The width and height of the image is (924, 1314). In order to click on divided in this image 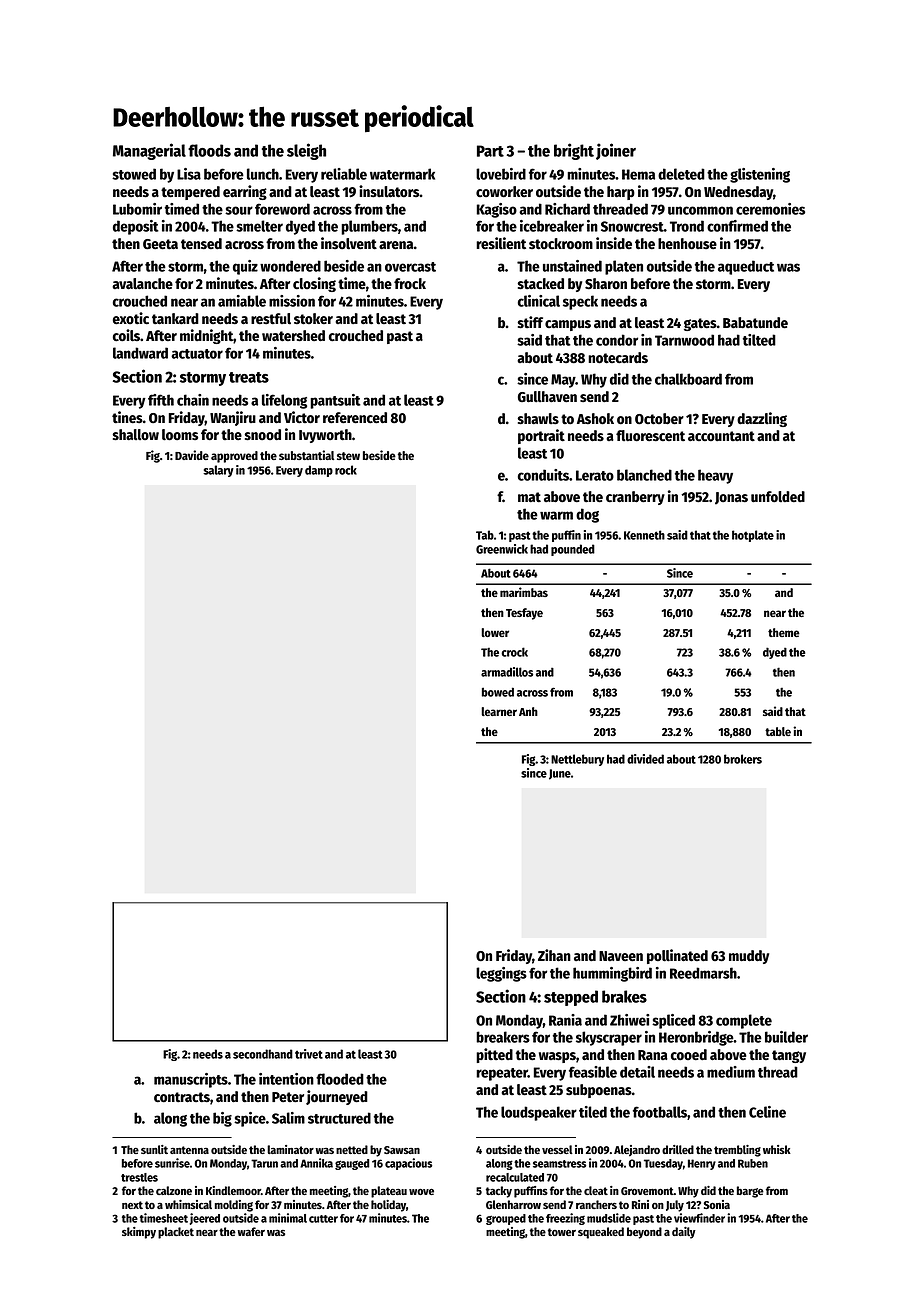, I will do `click(645, 759)`.
